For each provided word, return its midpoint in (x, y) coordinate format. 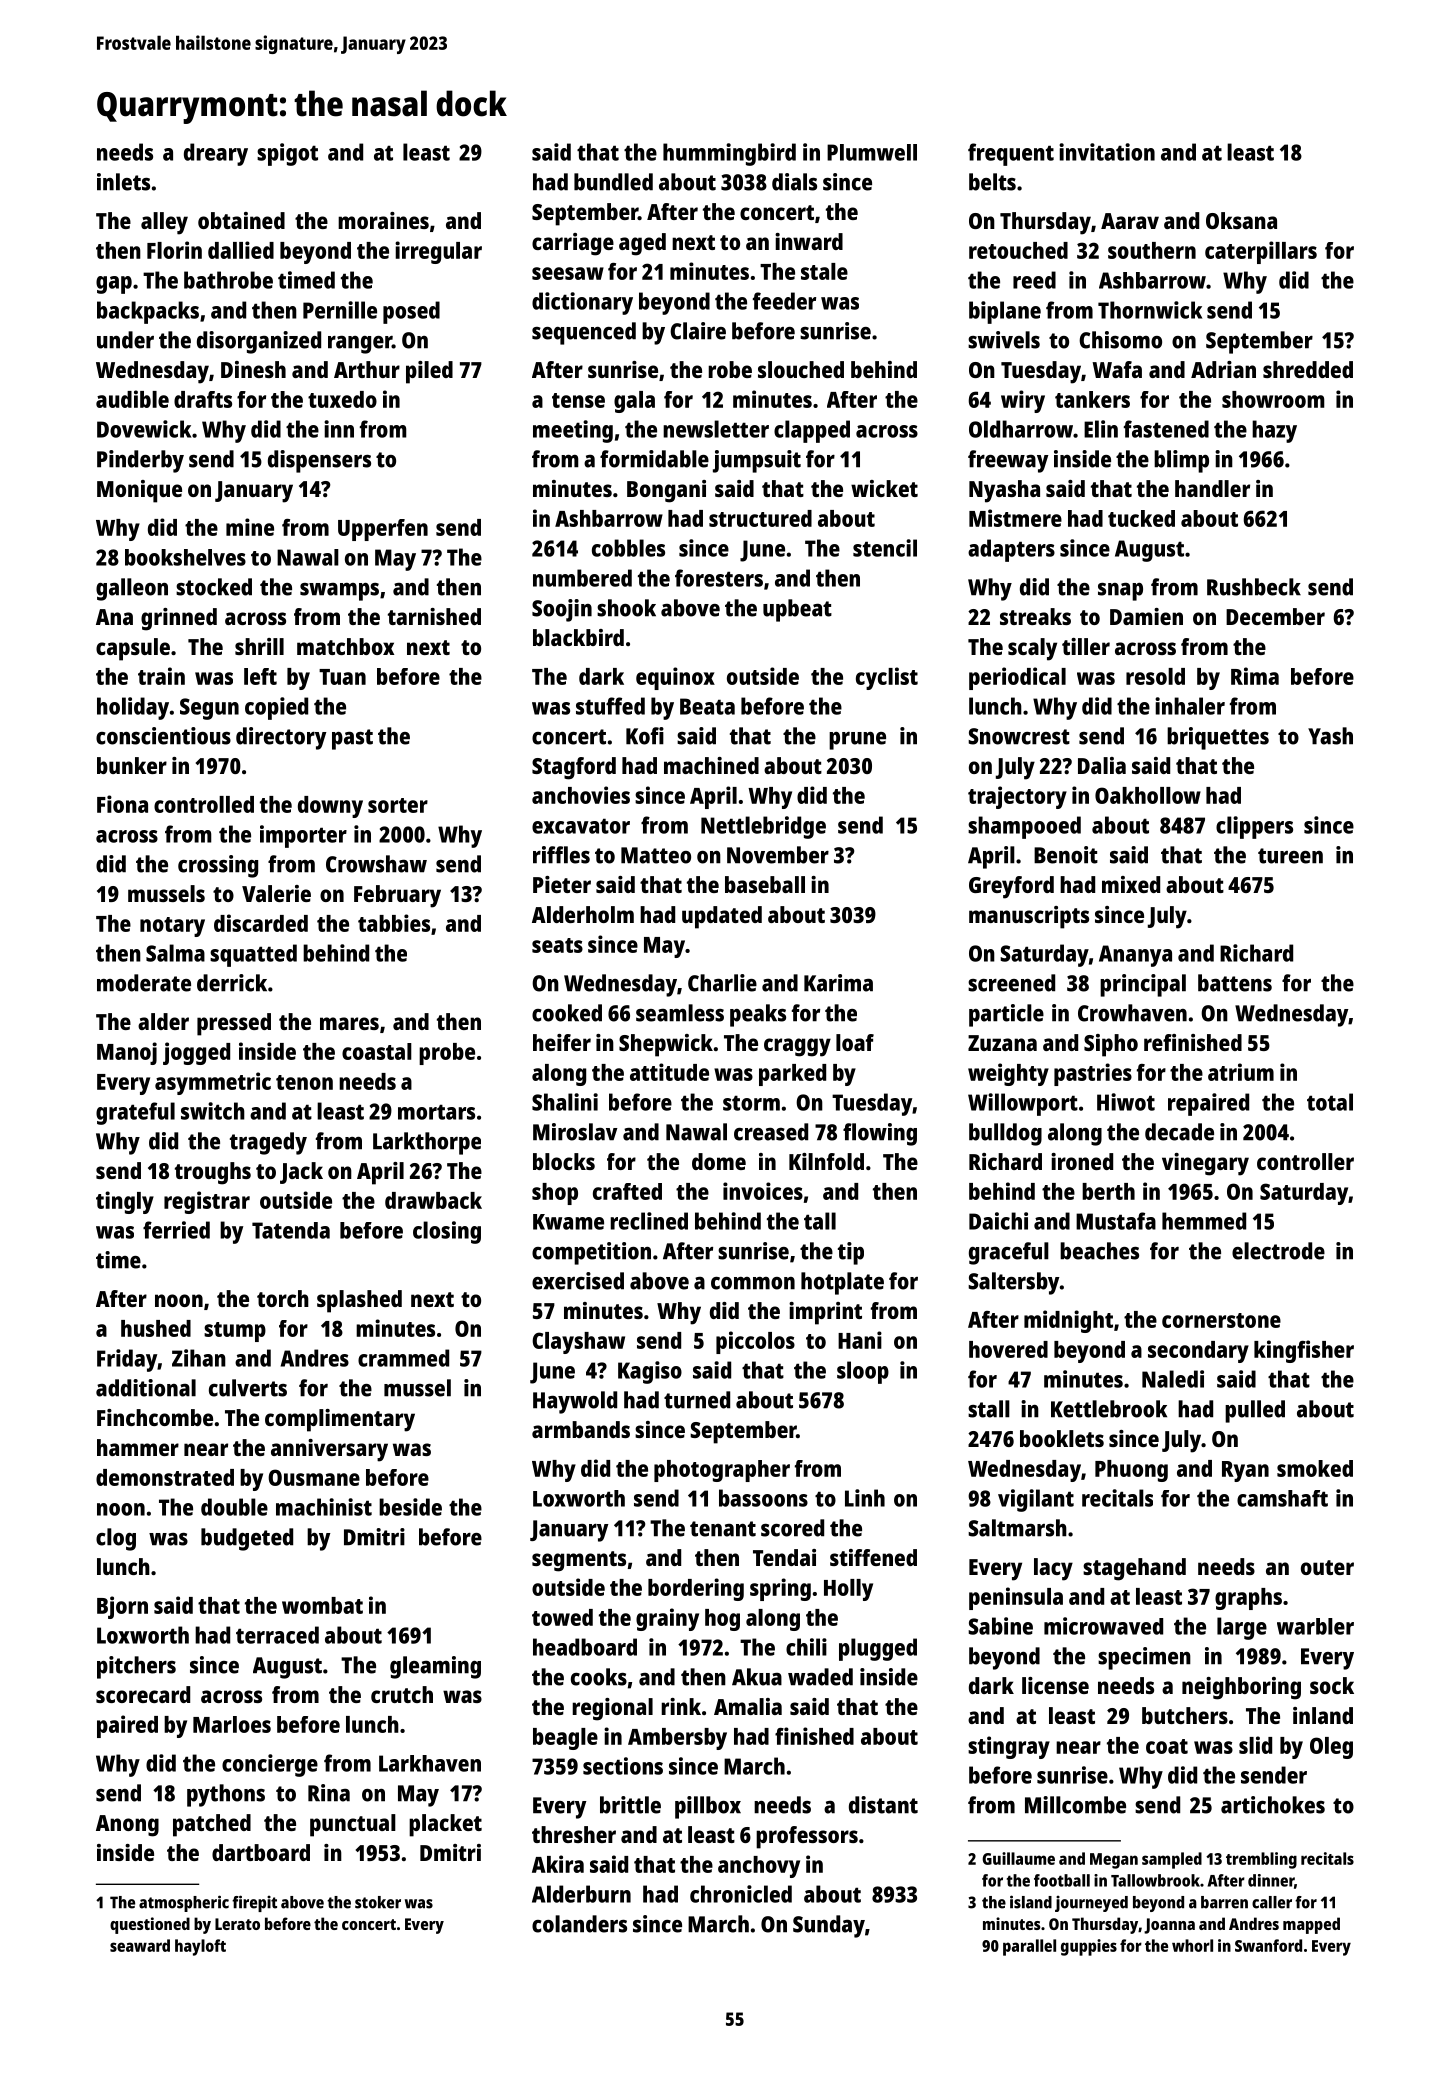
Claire (698, 331)
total (1330, 1102)
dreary (216, 154)
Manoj (127, 1053)
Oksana (1241, 220)
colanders (579, 1924)
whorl (1192, 1945)
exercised (578, 1281)
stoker (378, 1902)
